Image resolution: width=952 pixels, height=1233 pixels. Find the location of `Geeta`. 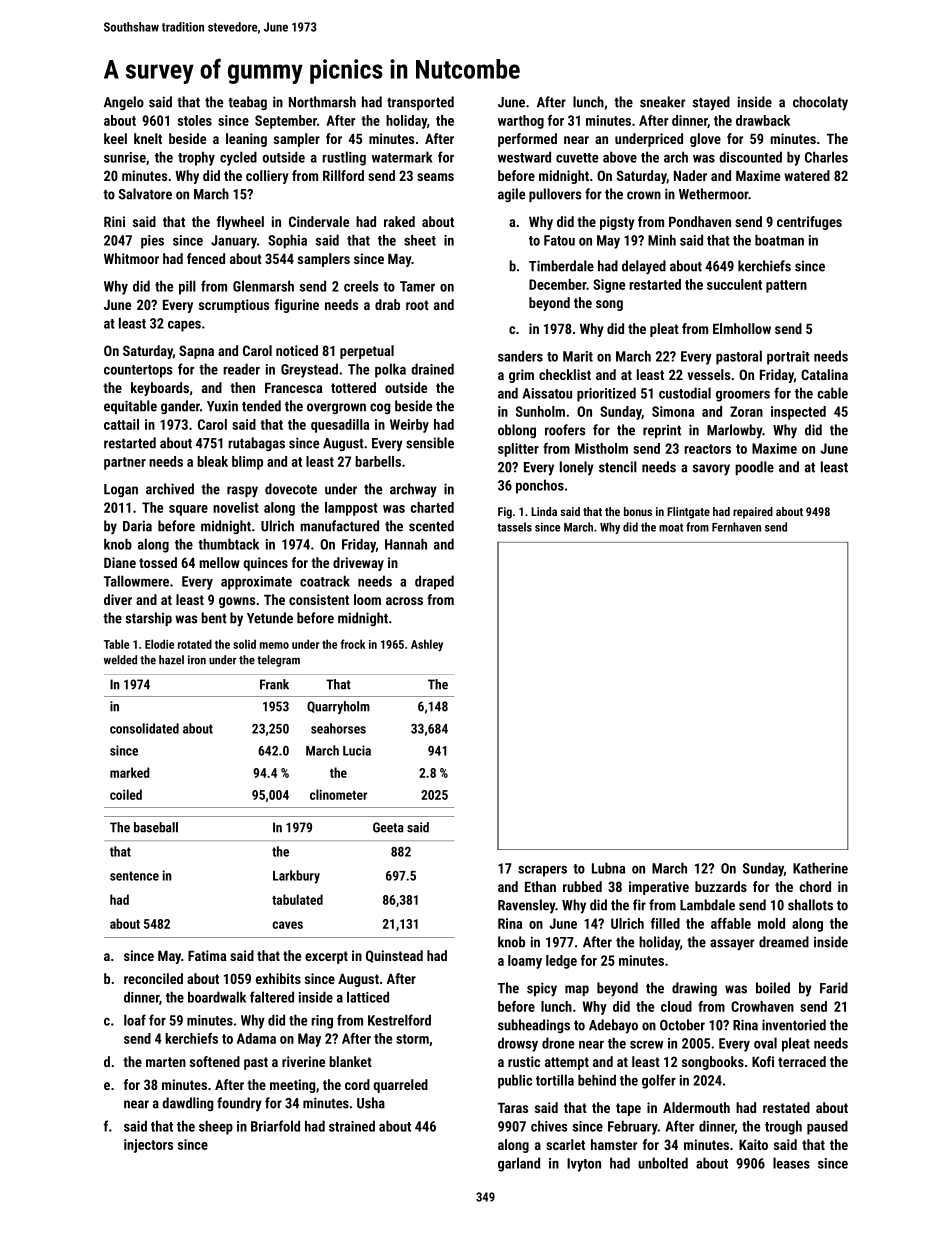

Geeta is located at coordinates (388, 827).
